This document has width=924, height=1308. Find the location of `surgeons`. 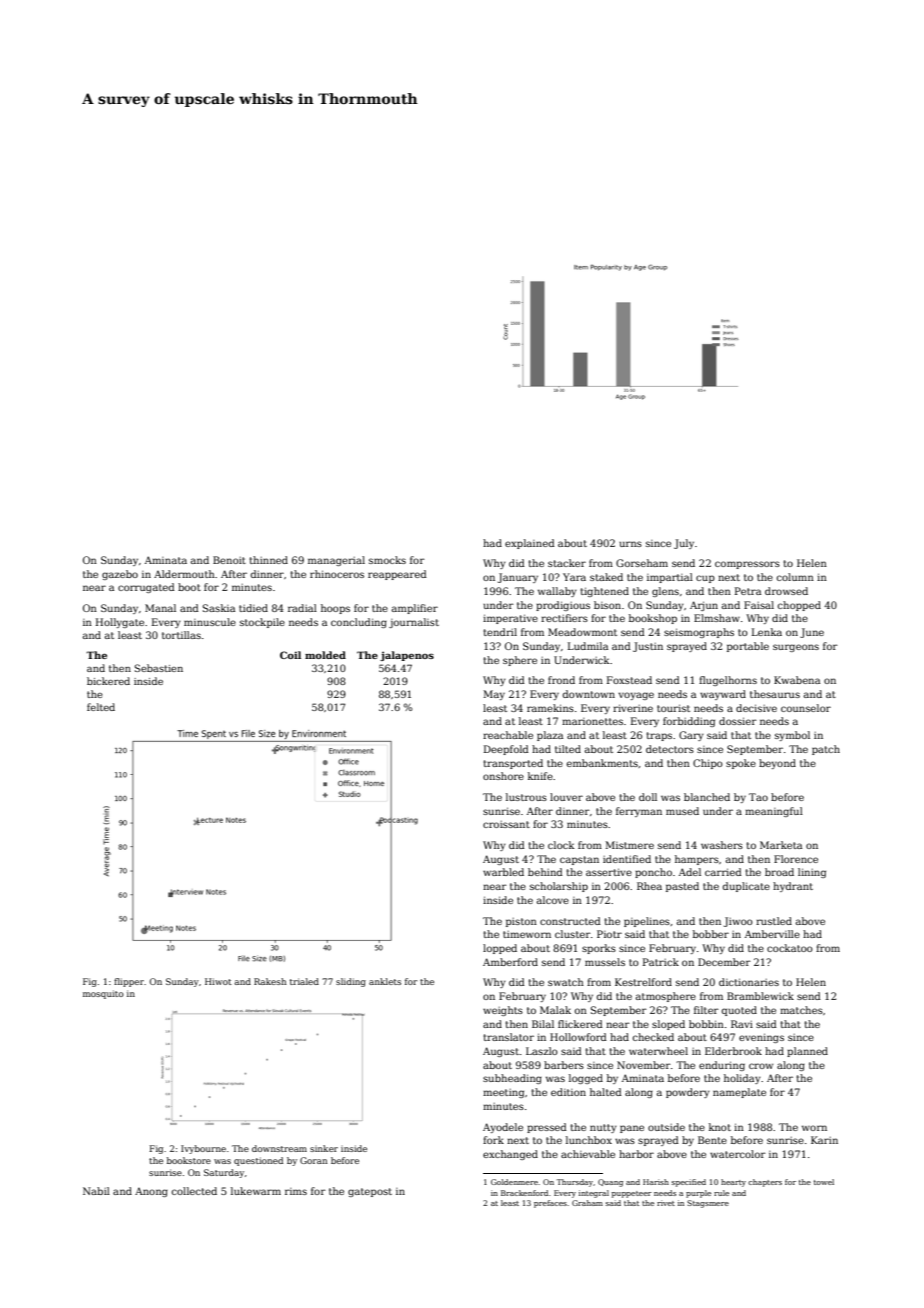

surgeons is located at coordinates (796, 648).
